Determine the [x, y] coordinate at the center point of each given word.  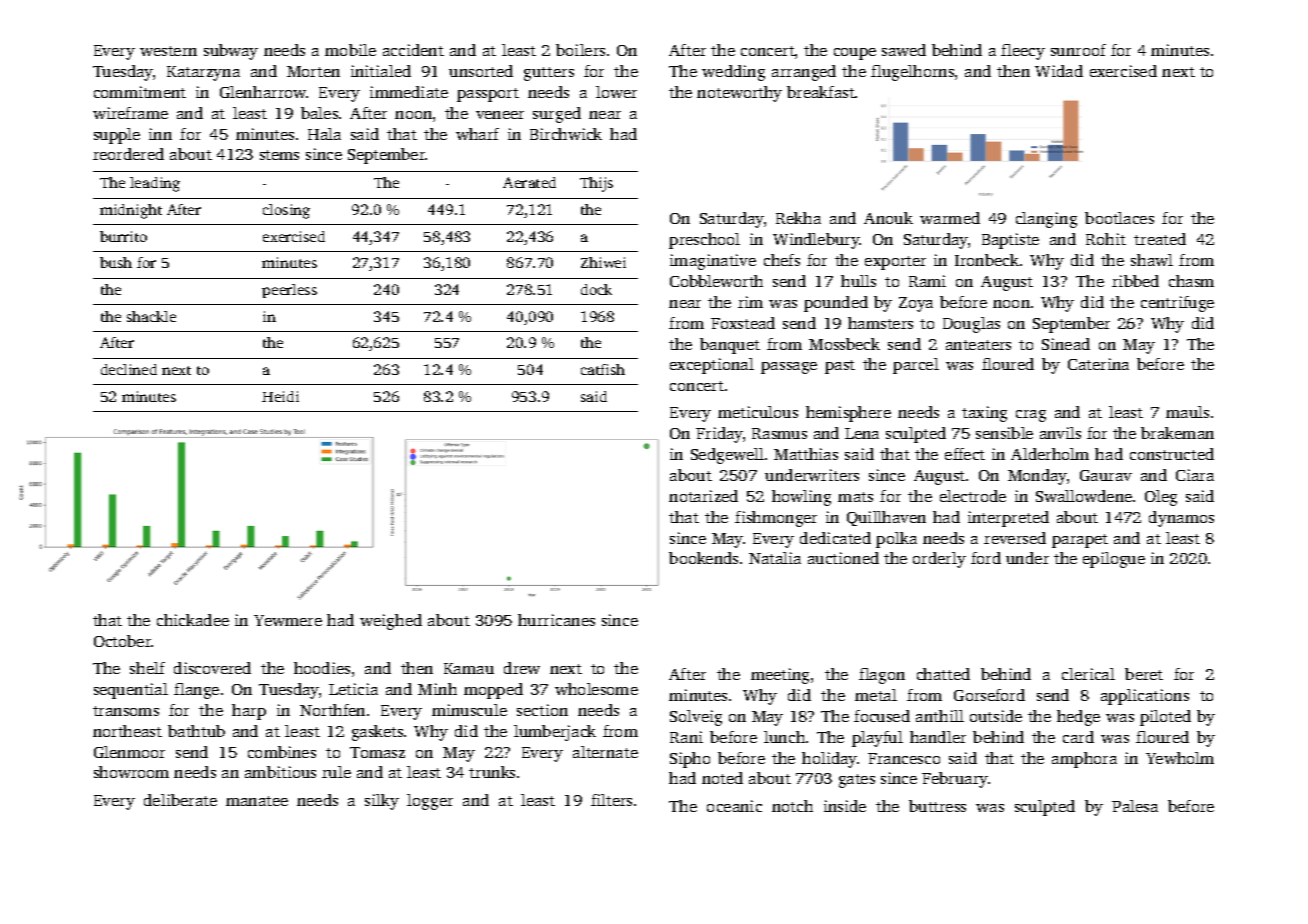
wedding [733, 73]
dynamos [1181, 519]
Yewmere [288, 620]
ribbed [1135, 281]
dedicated [835, 538]
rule [336, 772]
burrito [123, 236]
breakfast [821, 92]
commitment [140, 92]
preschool [704, 241]
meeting [780, 676]
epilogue [1114, 560]
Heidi [280, 396]
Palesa [1135, 806]
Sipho [690, 760]
